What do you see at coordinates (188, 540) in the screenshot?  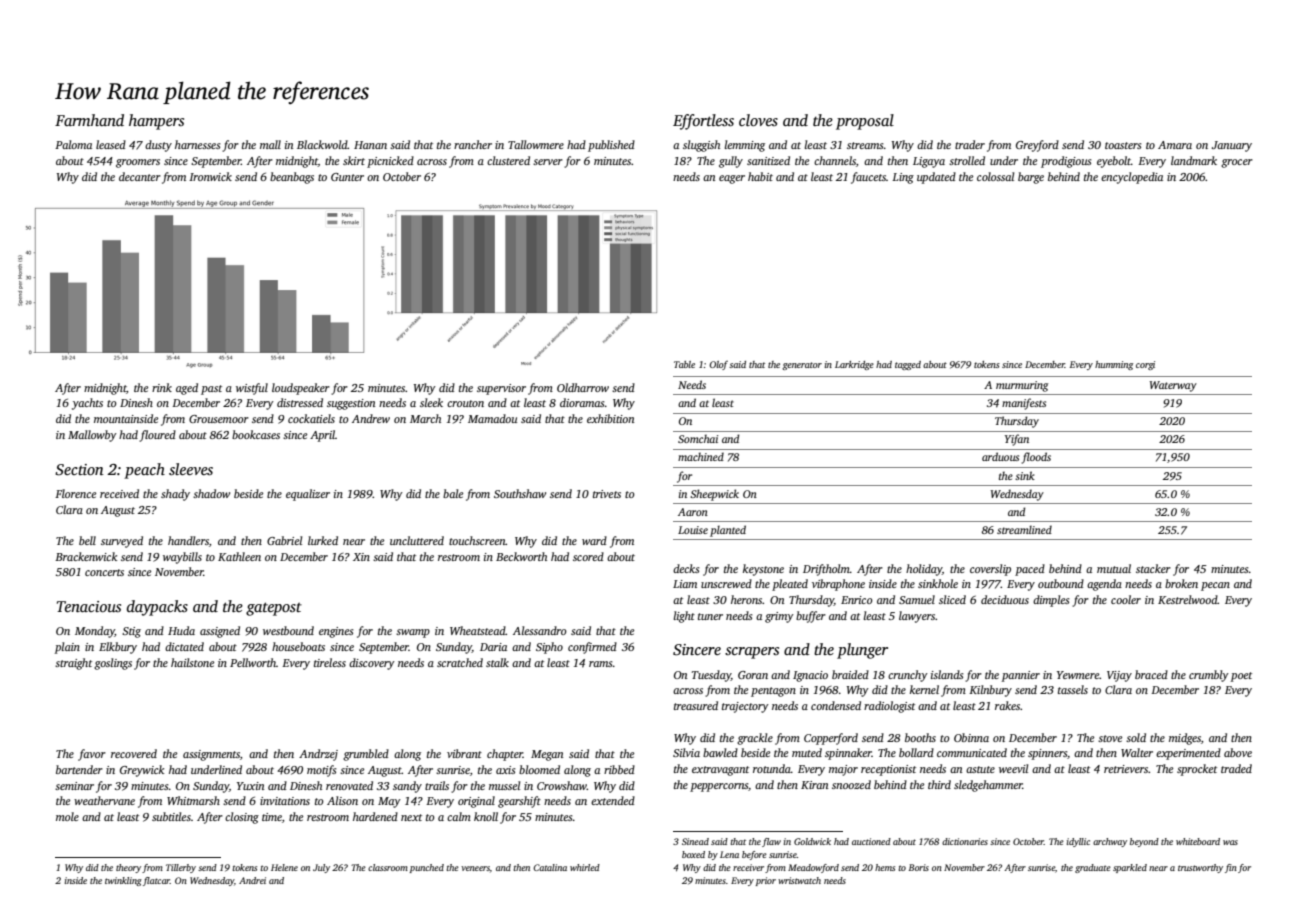 I see `handlers` at bounding box center [188, 540].
